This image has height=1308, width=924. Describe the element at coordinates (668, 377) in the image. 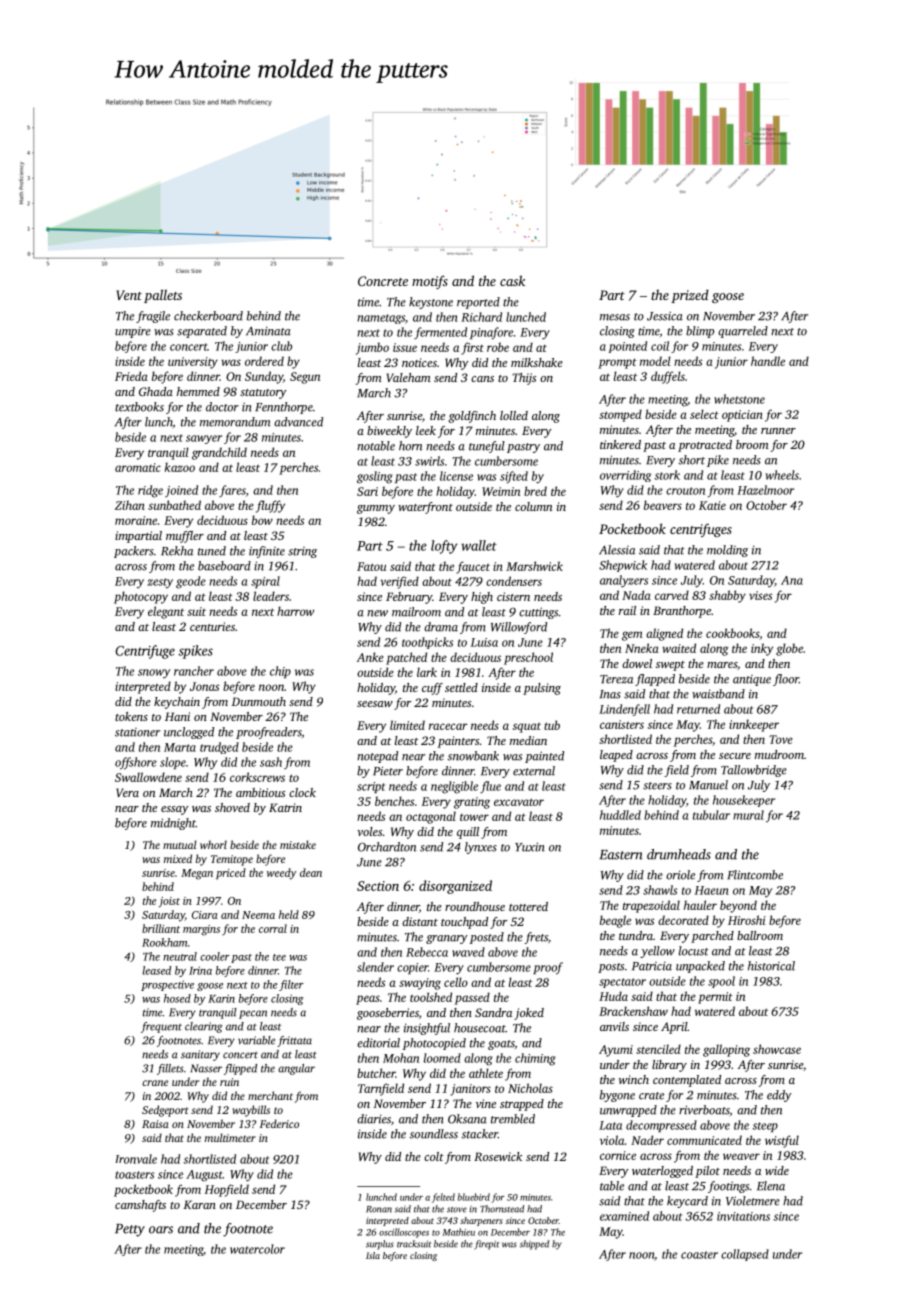

I see `duffels` at that location.
